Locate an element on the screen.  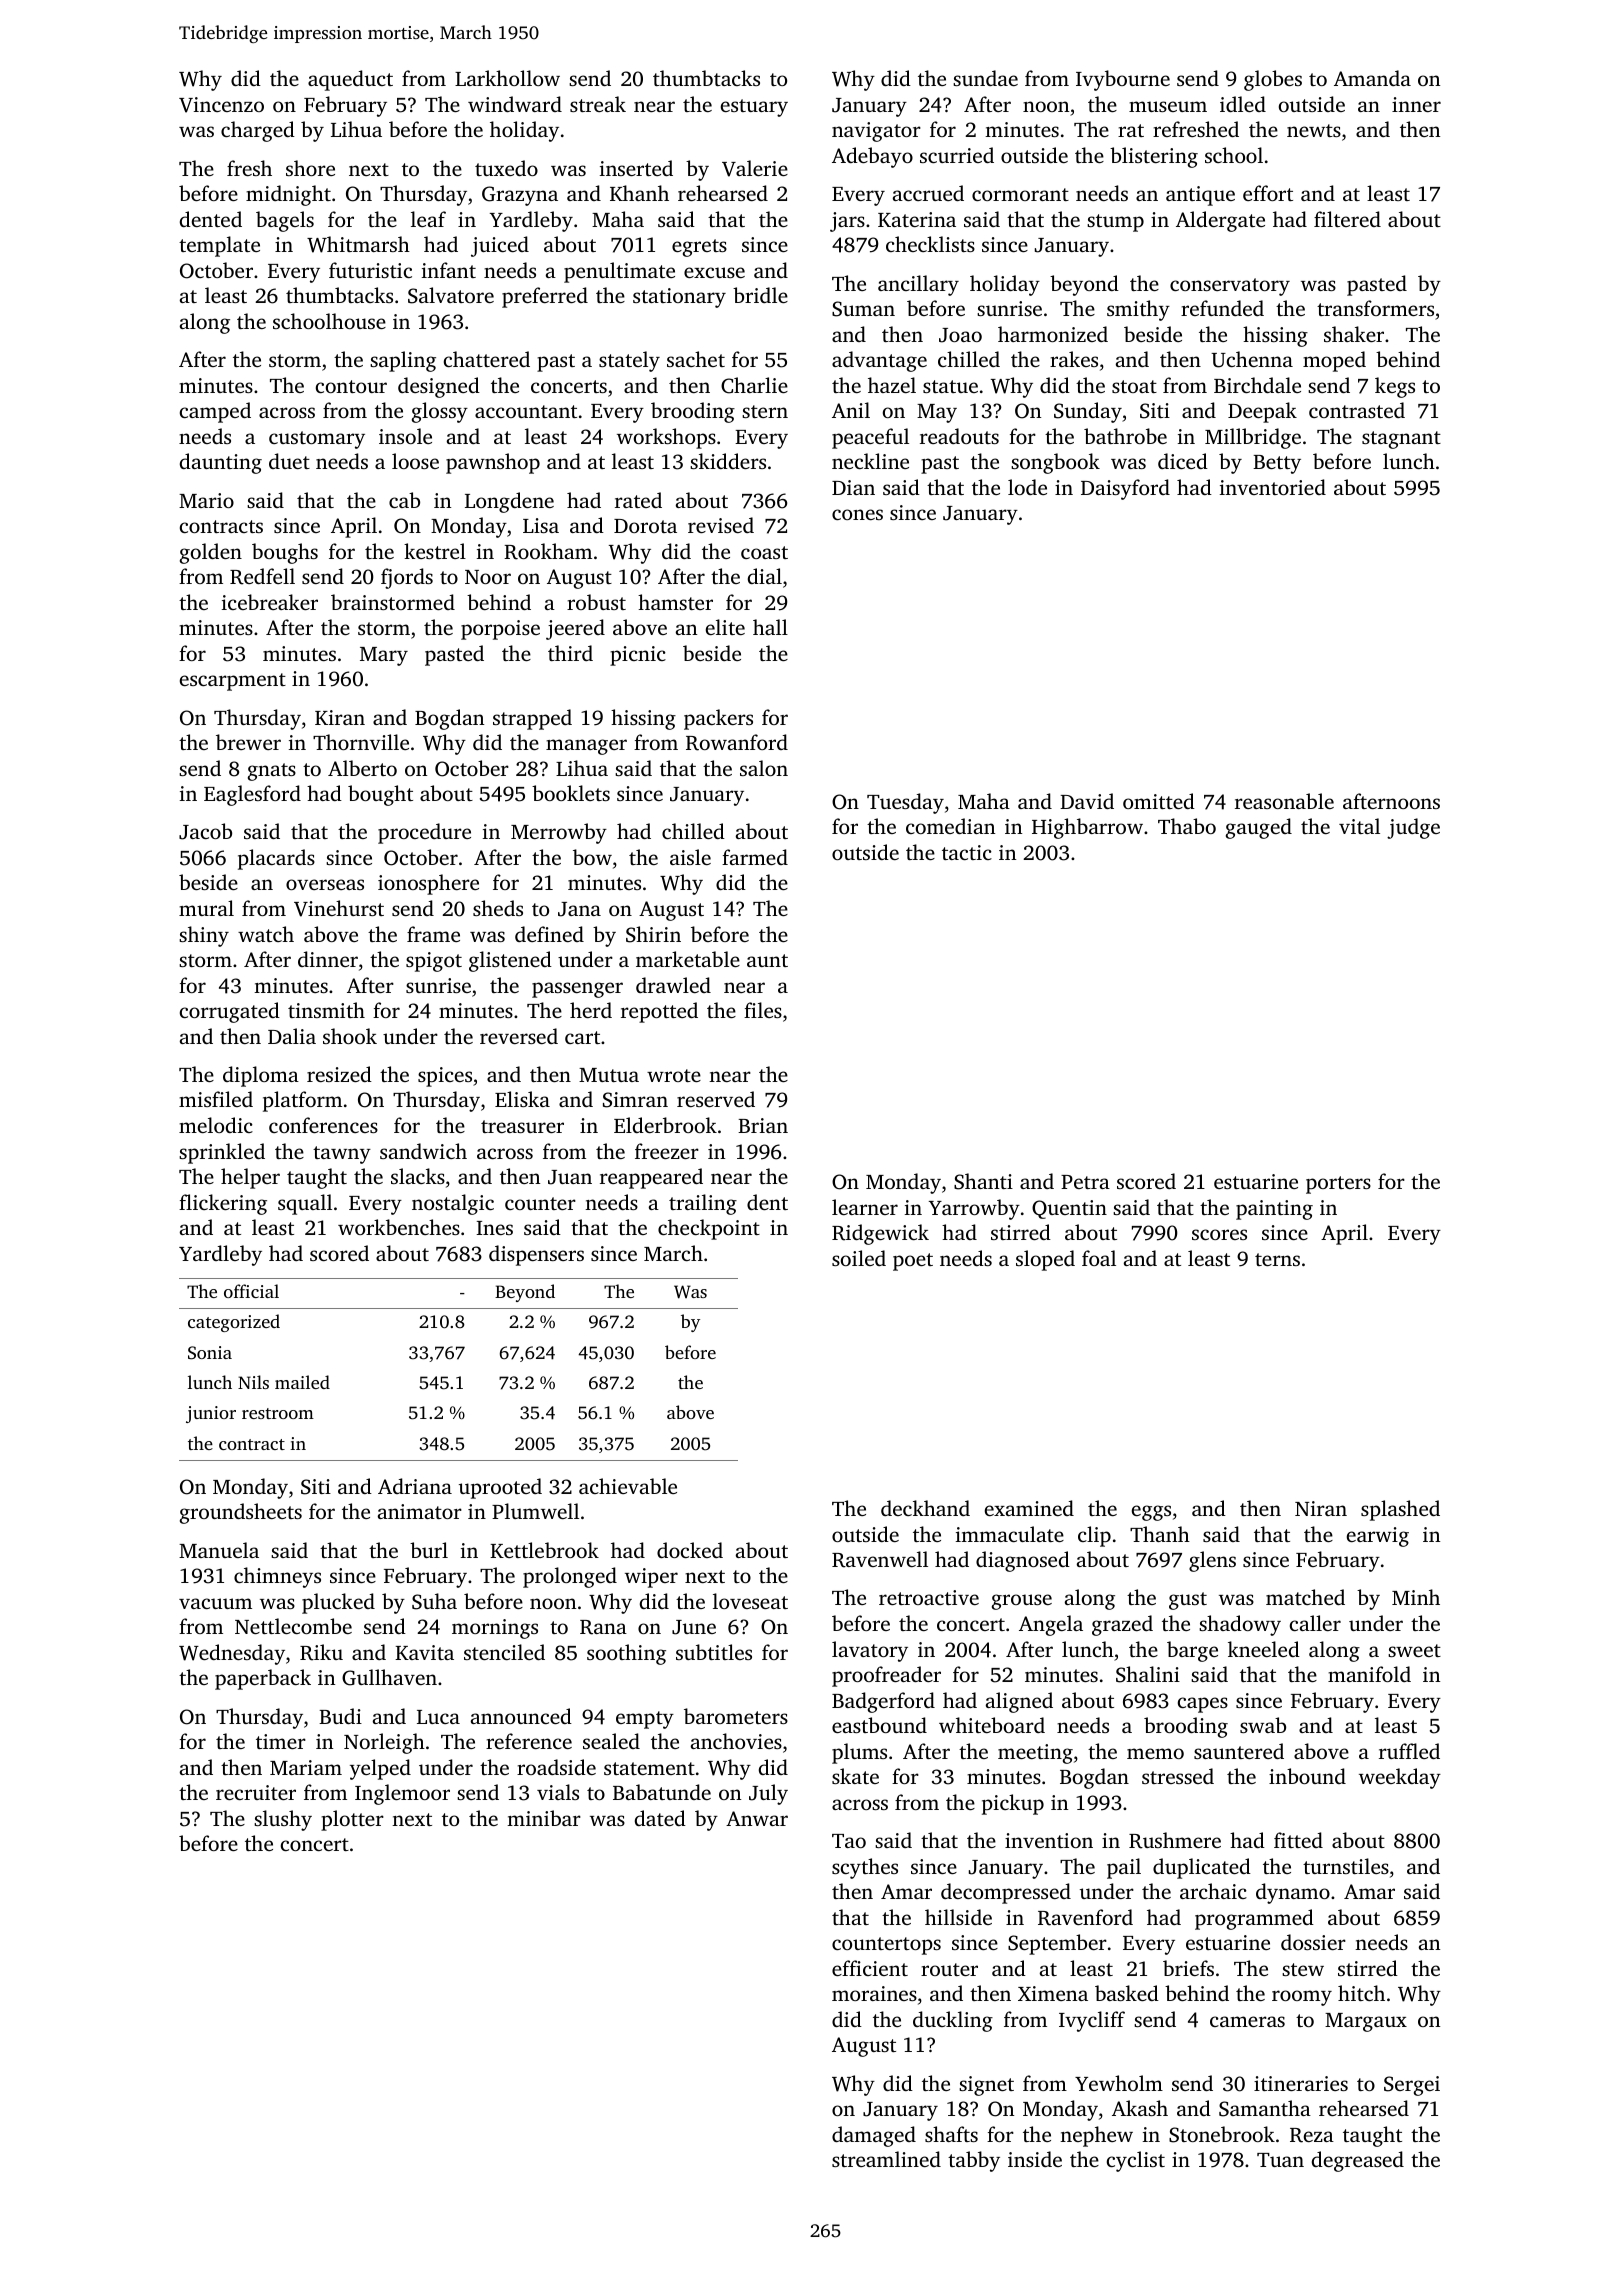
Juan is located at coordinates (570, 1177).
